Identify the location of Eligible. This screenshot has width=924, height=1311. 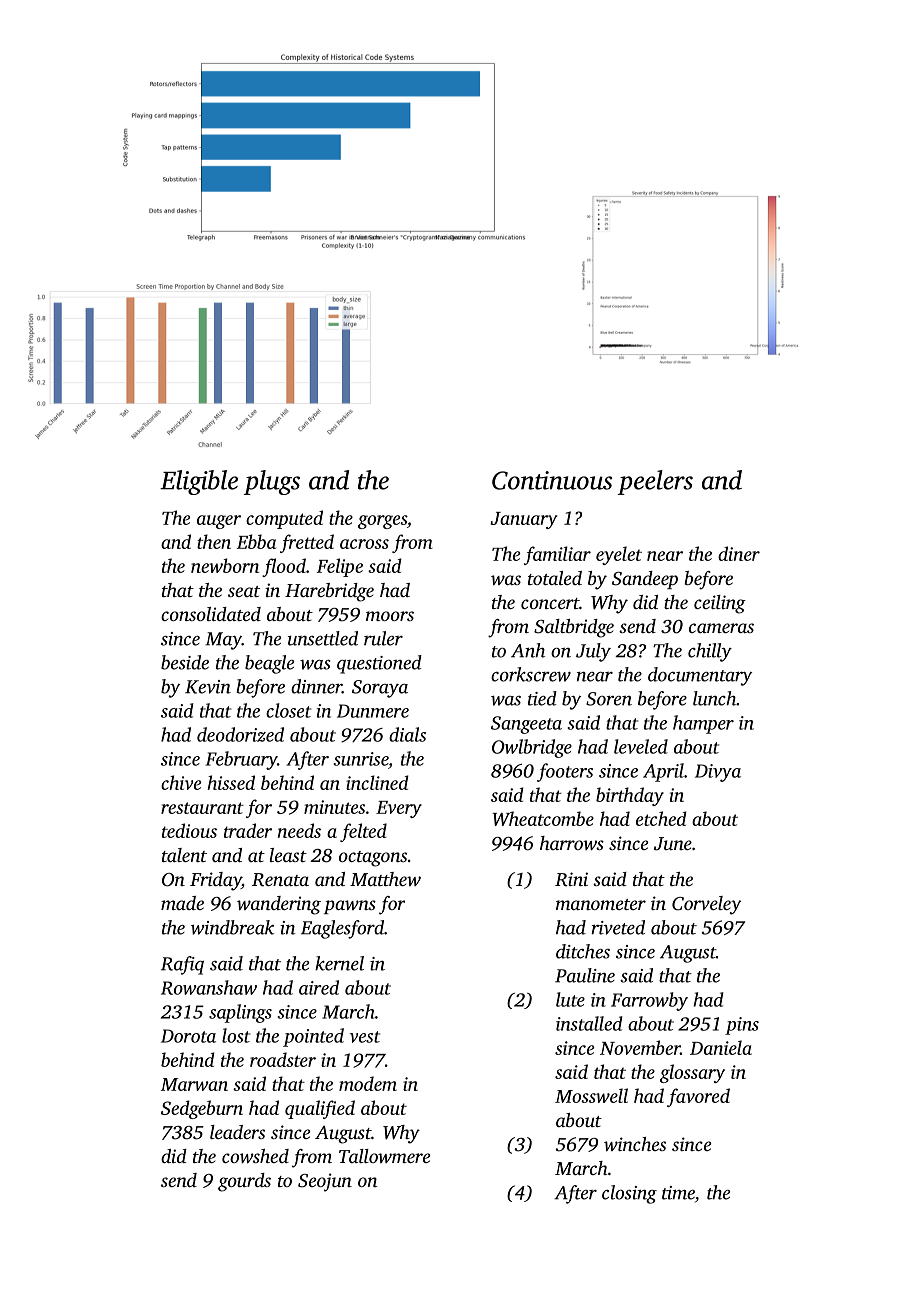
(199, 482).
